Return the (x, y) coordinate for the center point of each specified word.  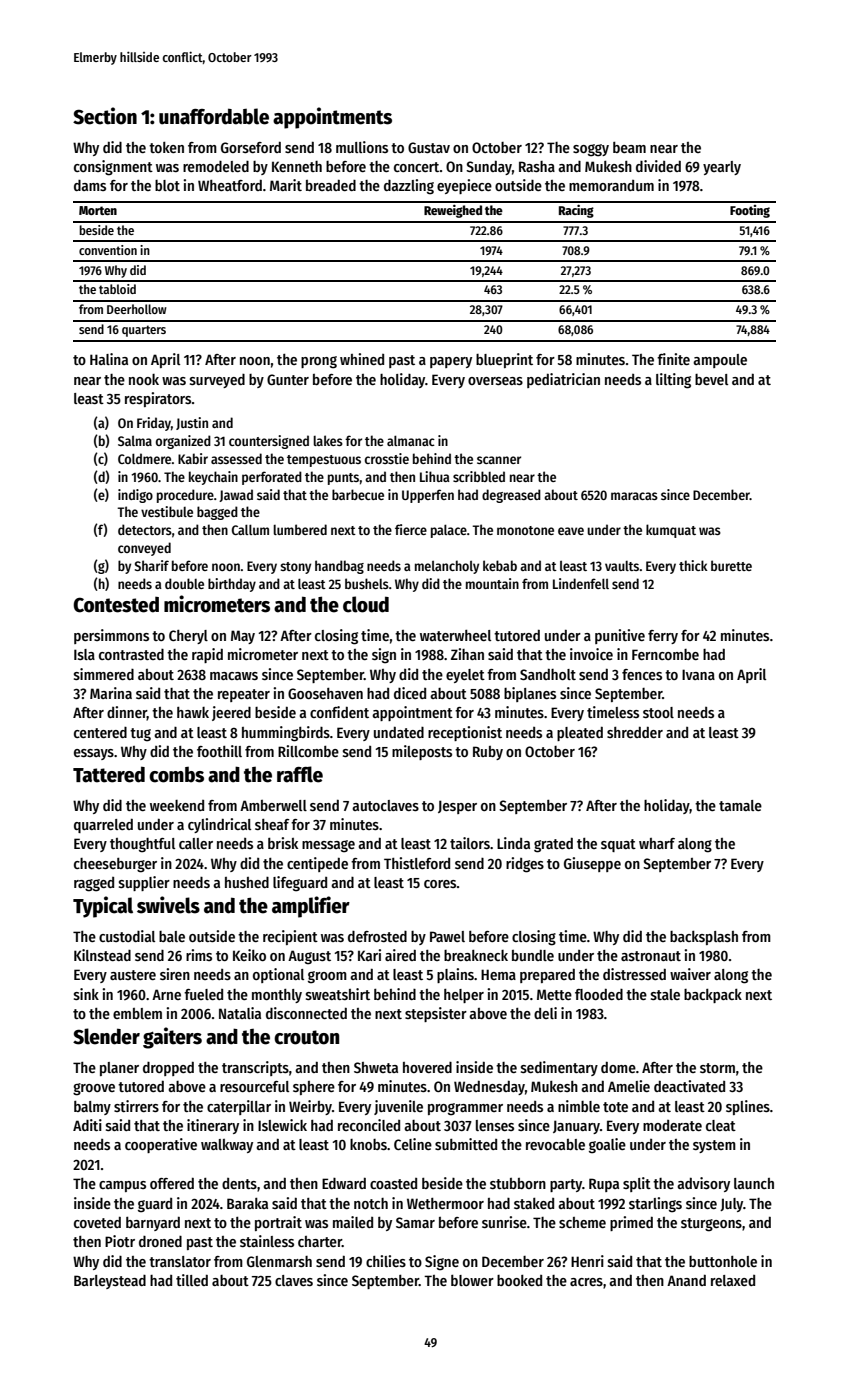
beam (629, 147)
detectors (145, 529)
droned (160, 1241)
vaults (622, 566)
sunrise (504, 1222)
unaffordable (214, 116)
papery (451, 362)
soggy (591, 150)
